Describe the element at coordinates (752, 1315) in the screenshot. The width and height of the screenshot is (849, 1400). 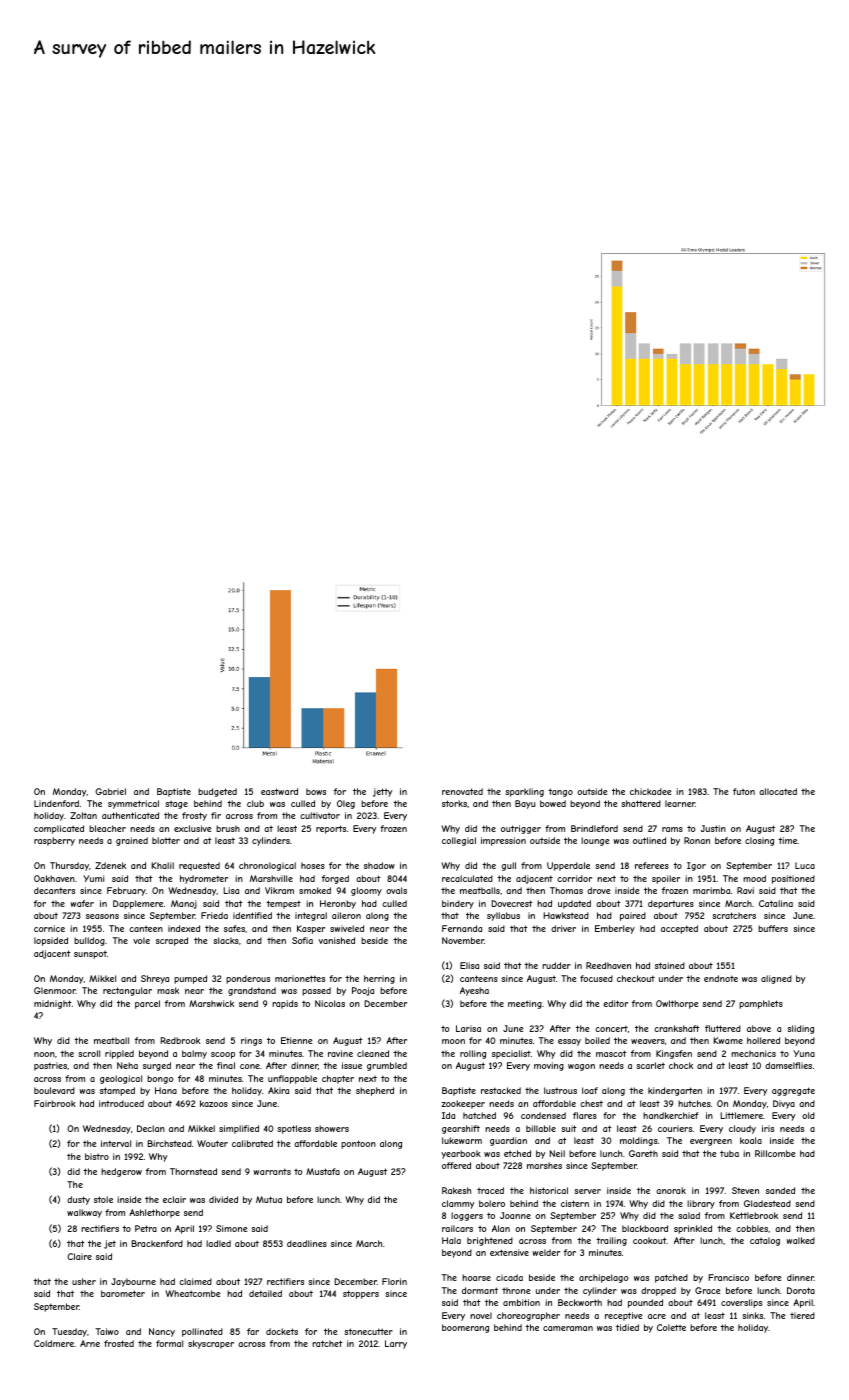
I see `sinks` at that location.
